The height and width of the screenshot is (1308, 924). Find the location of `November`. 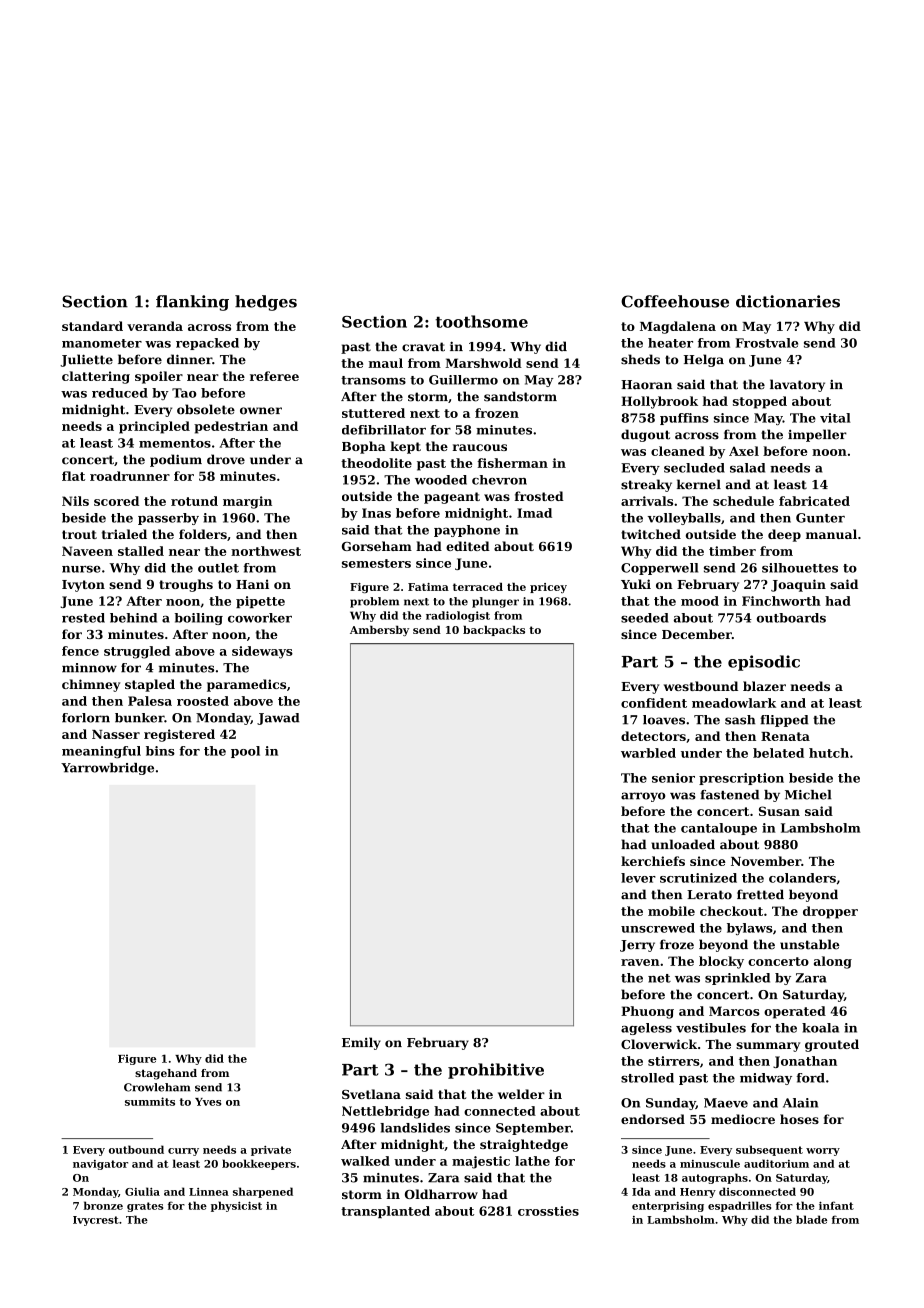

November is located at coordinates (766, 861).
